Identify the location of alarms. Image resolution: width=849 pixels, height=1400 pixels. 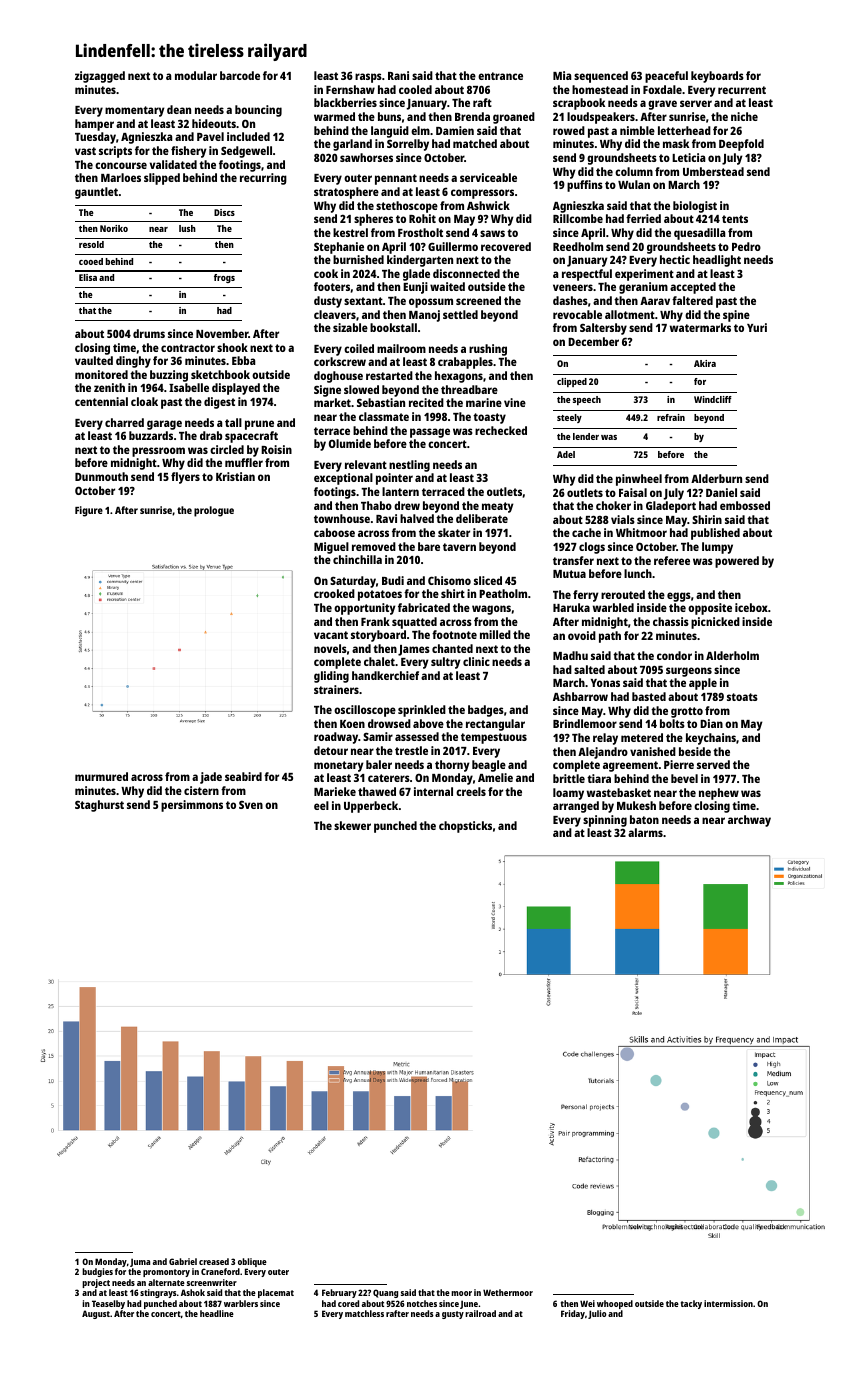
(645, 832).
